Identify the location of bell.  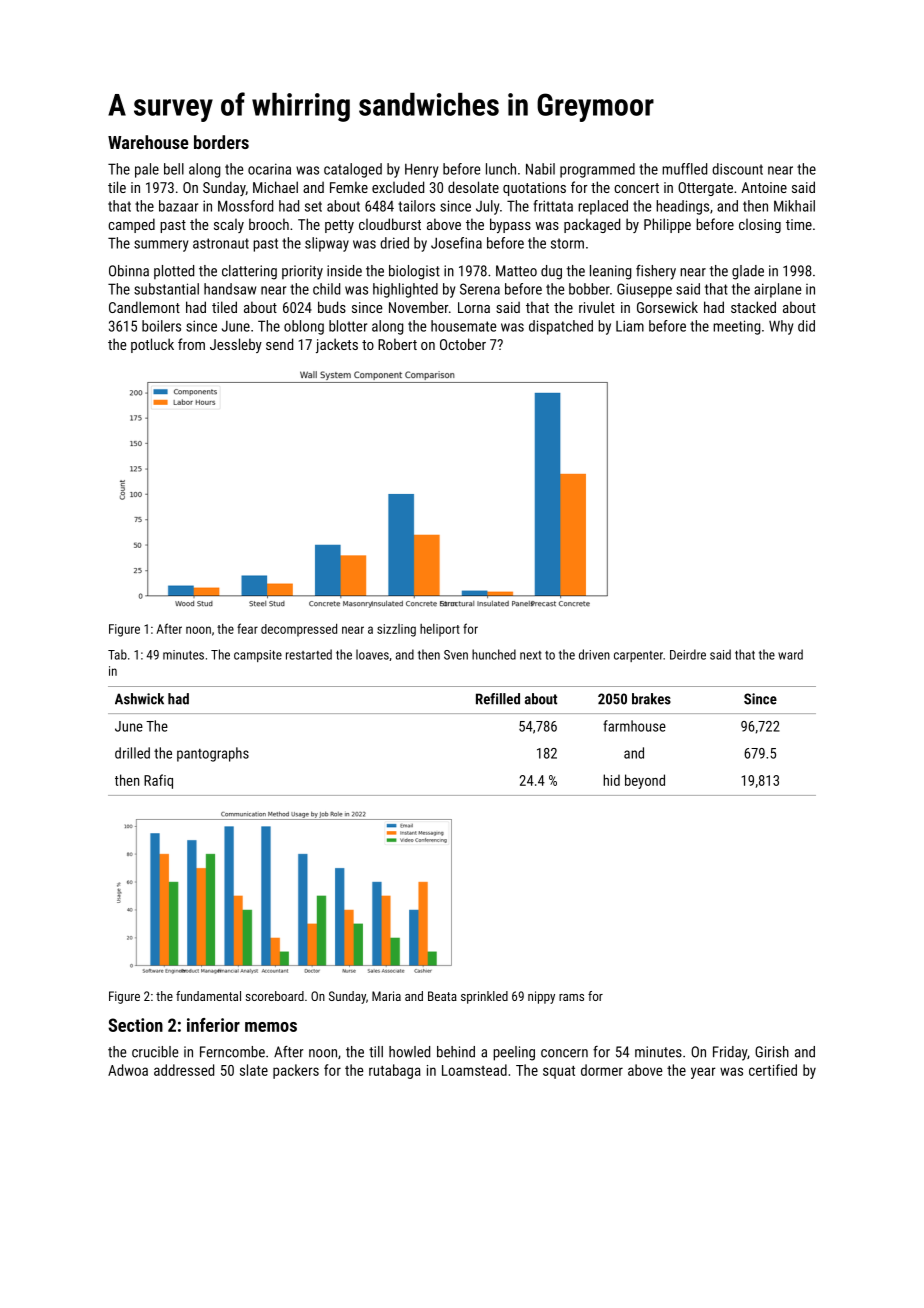
(174, 169).
